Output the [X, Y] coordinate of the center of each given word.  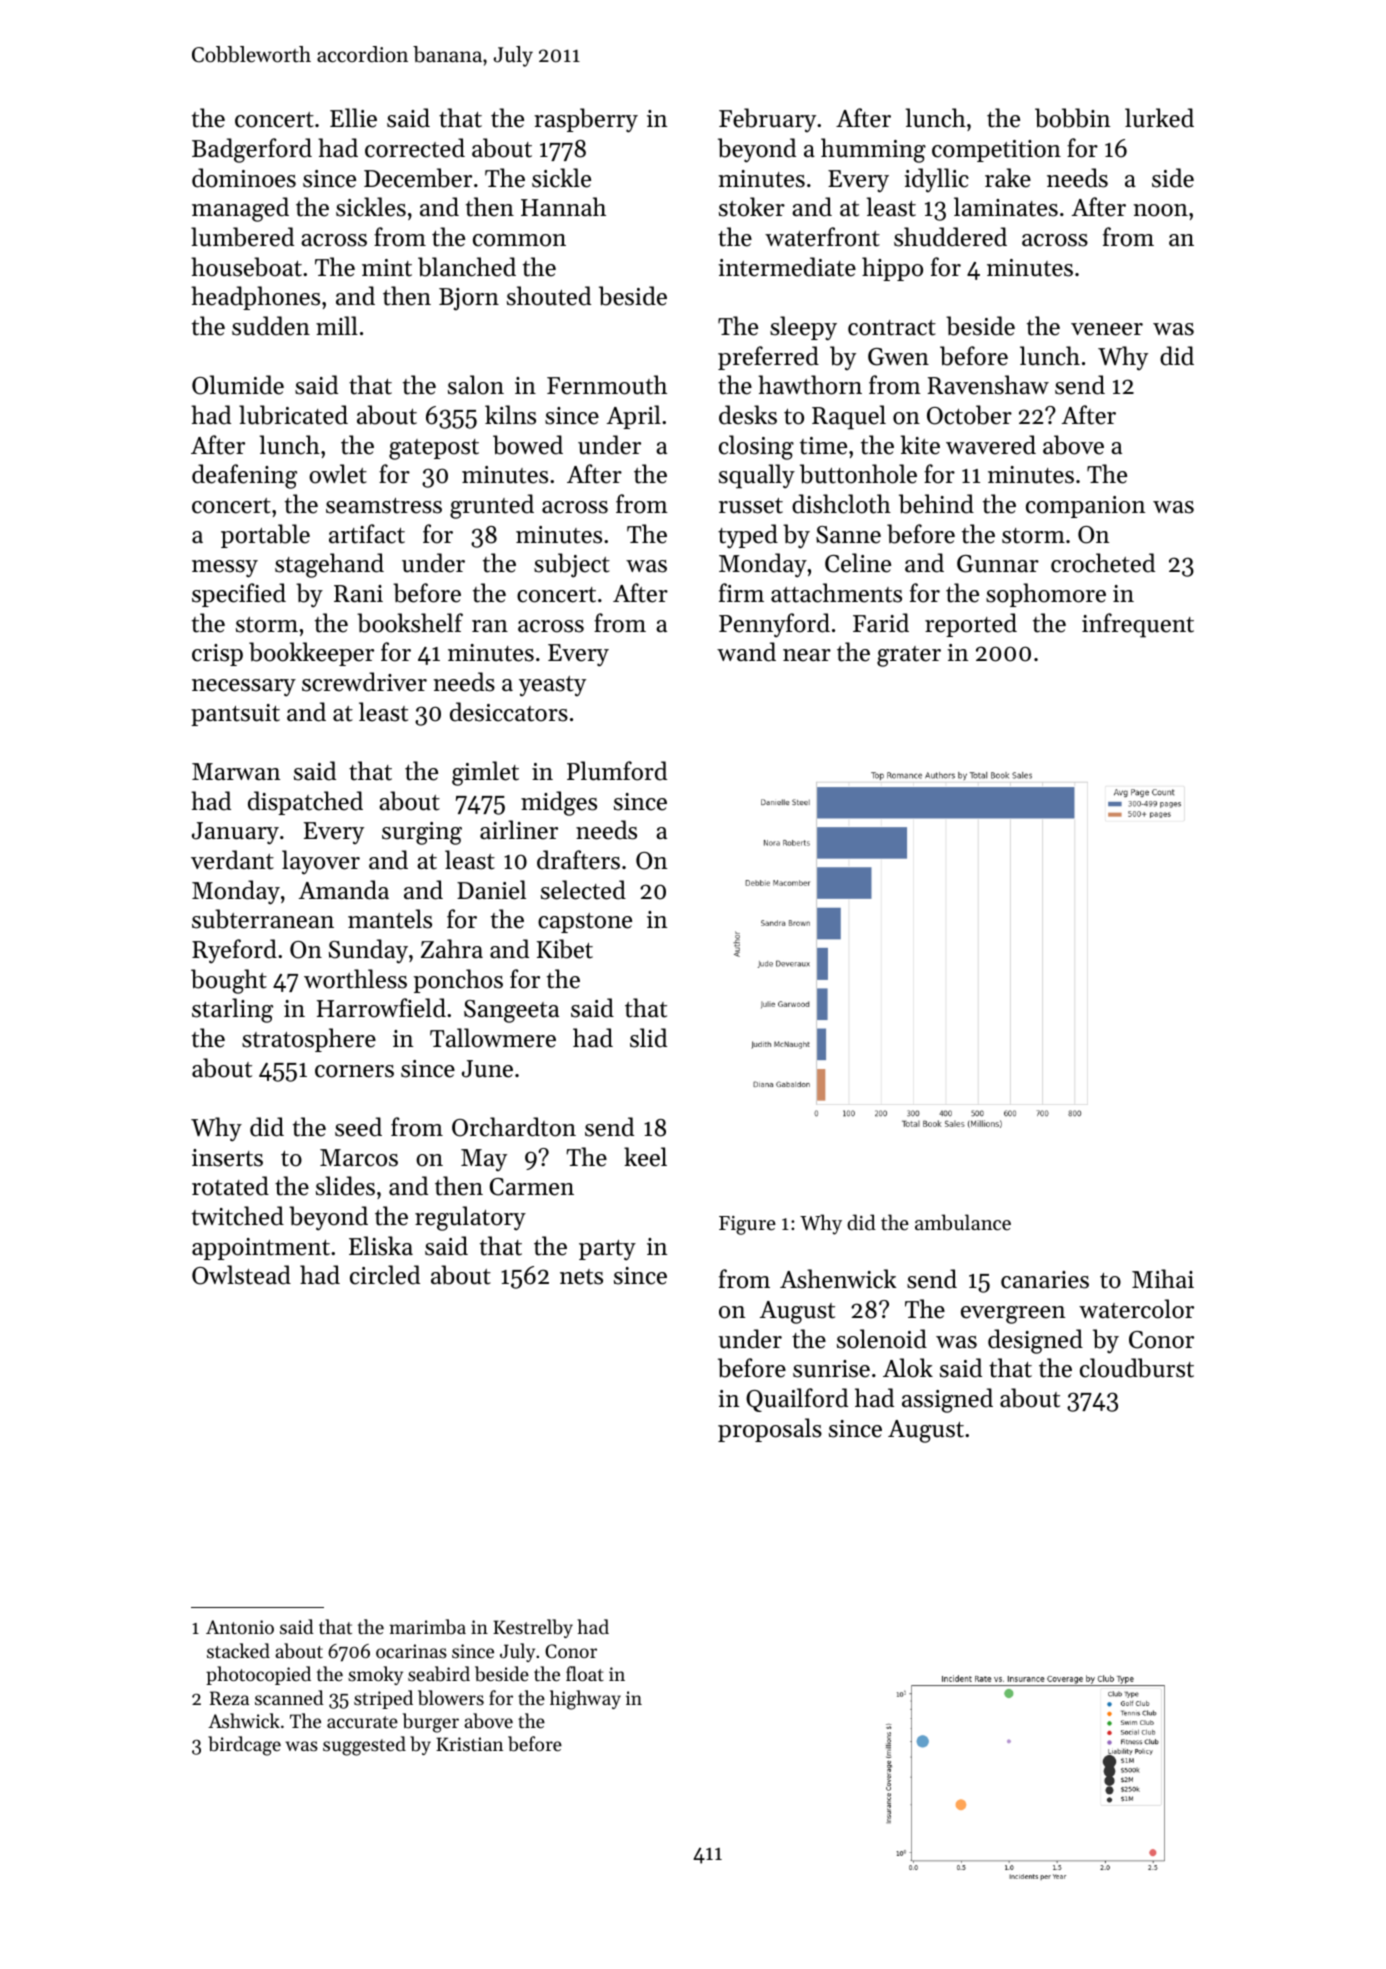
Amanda [344, 890]
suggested [364, 1746]
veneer [1107, 329]
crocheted [1103, 563]
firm [741, 592]
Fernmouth [607, 385]
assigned [947, 1400]
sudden [271, 326]
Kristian [469, 1744]
